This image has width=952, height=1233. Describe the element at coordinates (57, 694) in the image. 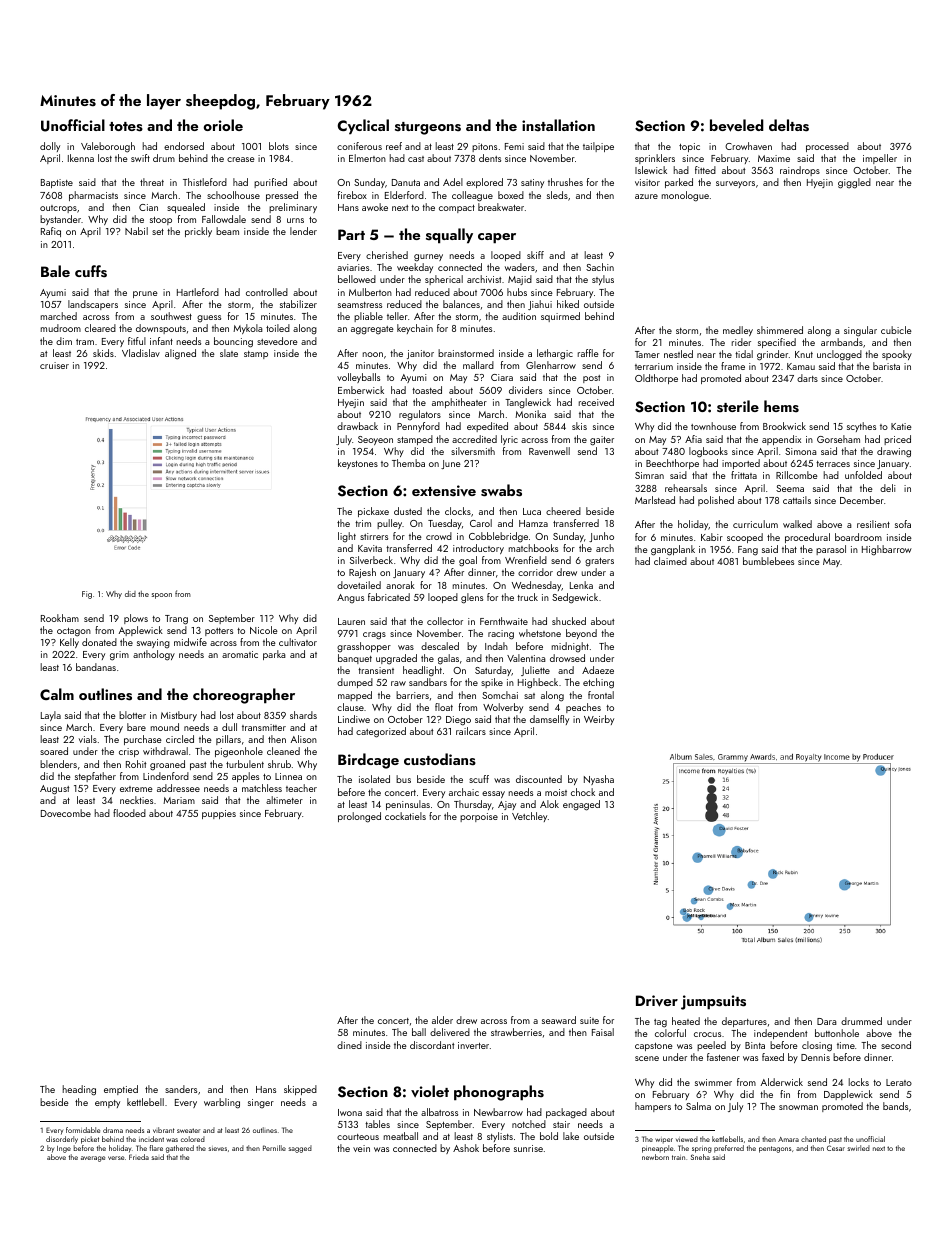

I see `Calm` at that location.
